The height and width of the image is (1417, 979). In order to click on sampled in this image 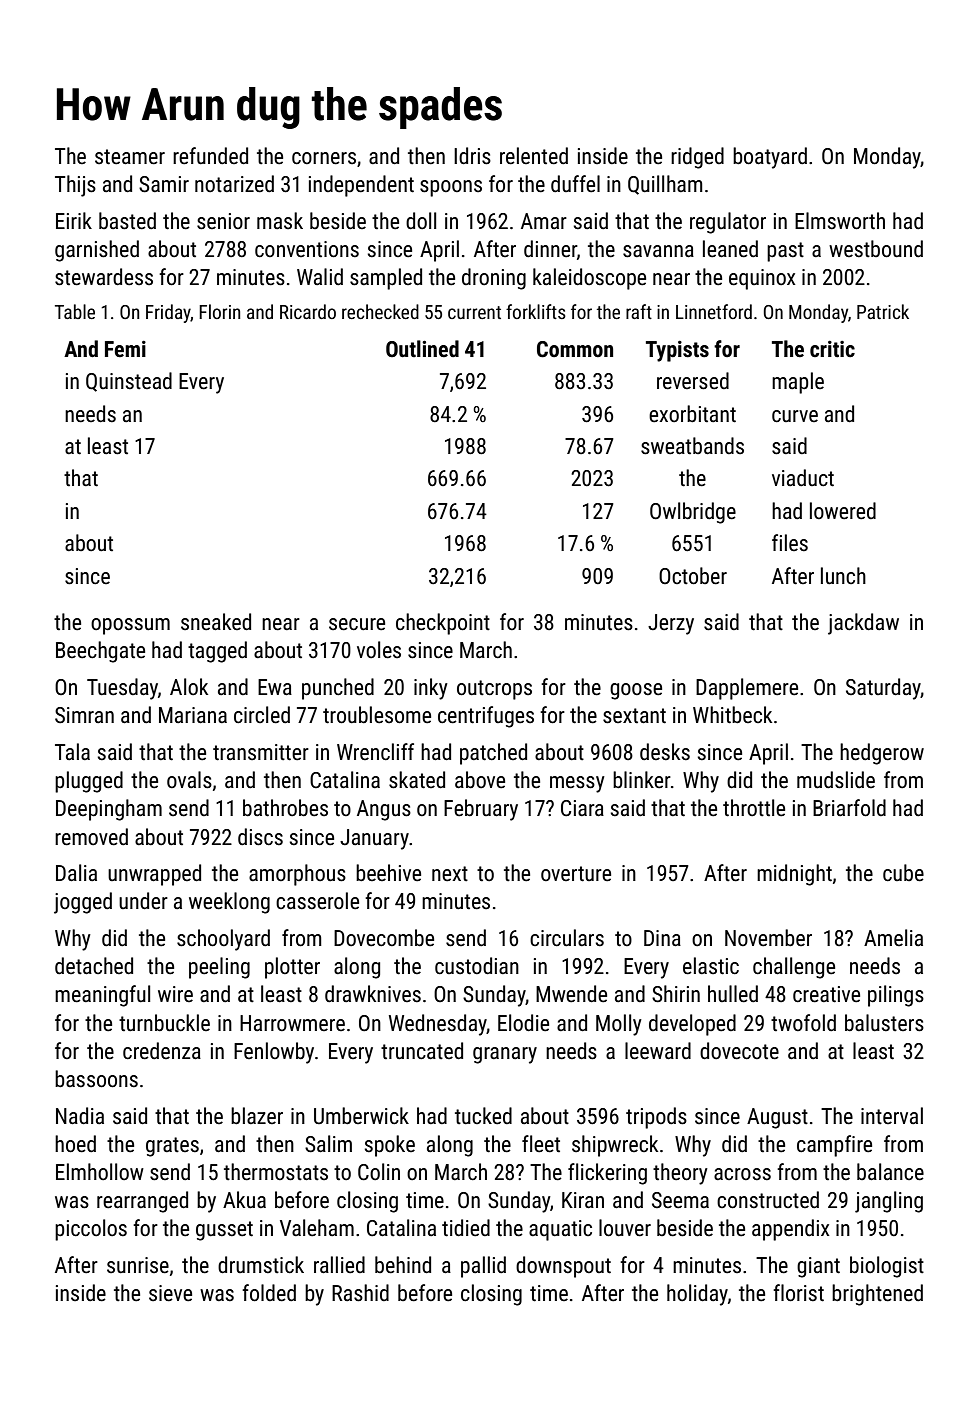, I will do `click(386, 279)`.
